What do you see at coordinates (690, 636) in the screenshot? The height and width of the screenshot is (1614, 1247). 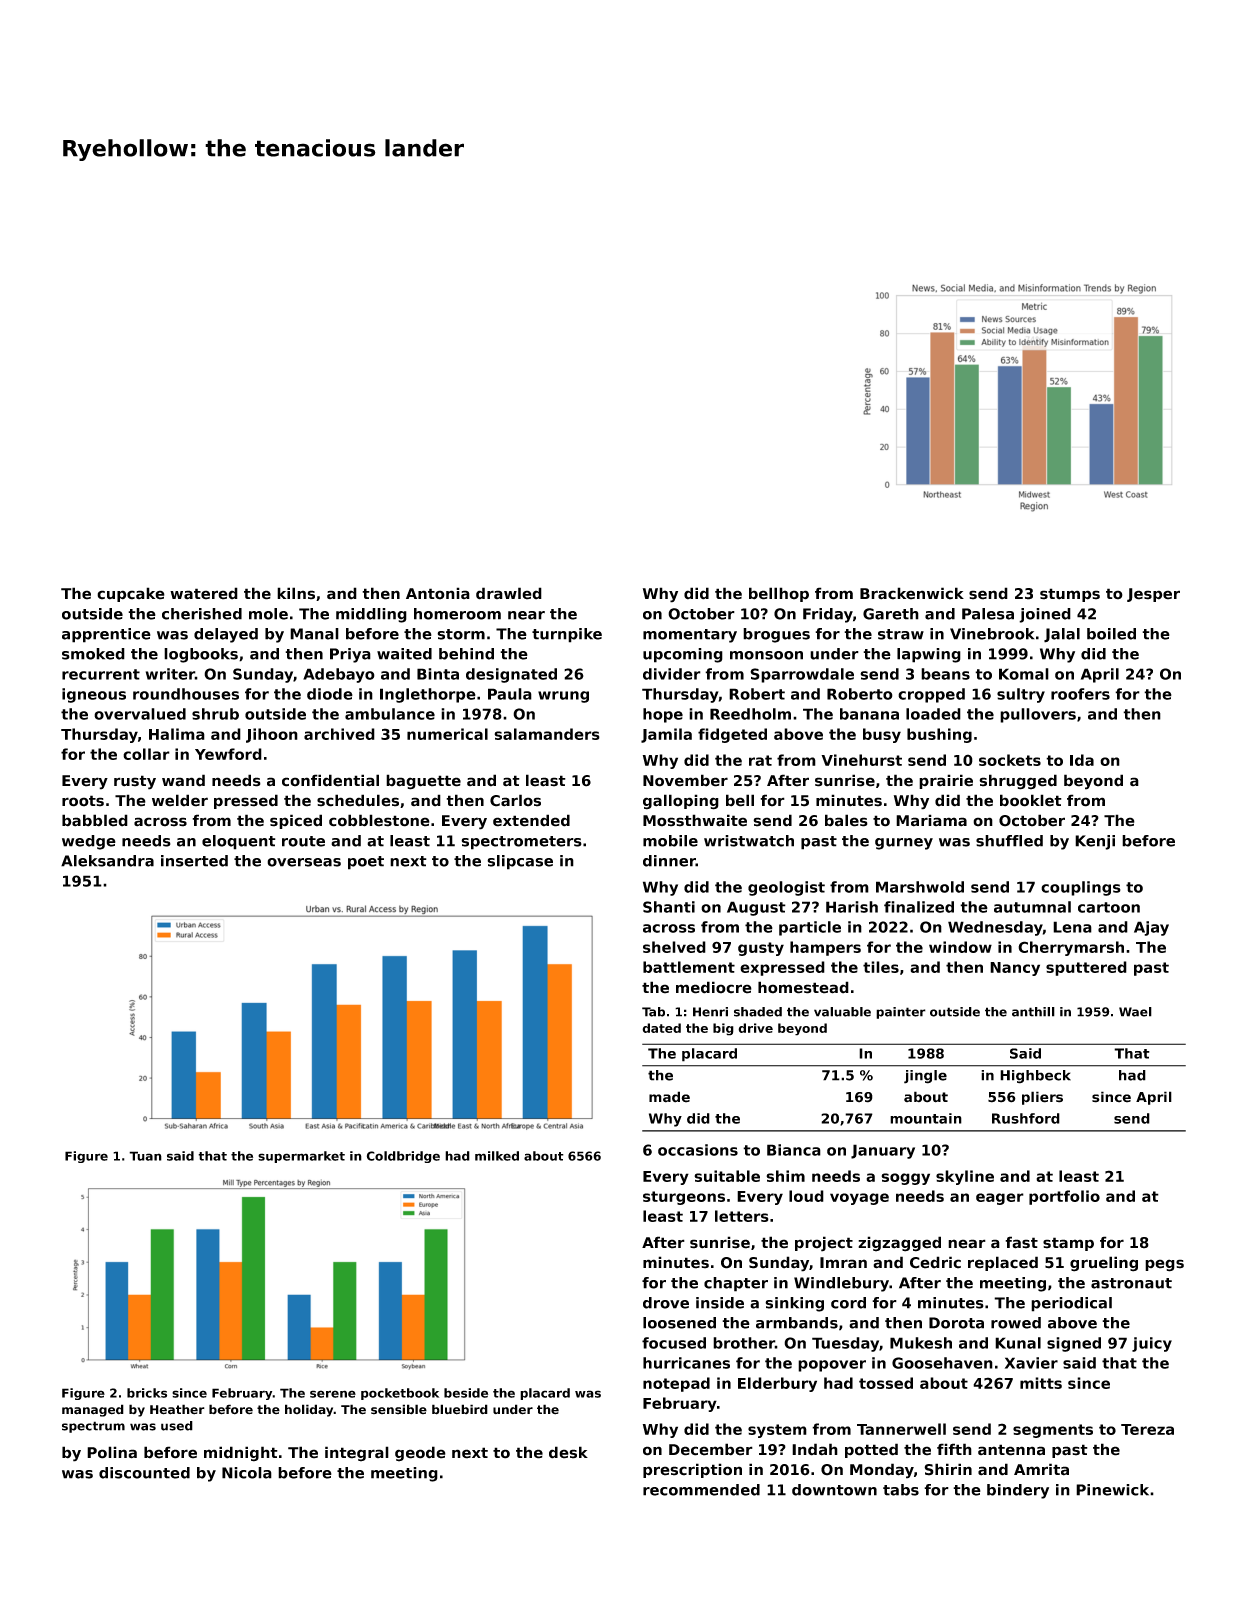 I see `momentary` at bounding box center [690, 636].
